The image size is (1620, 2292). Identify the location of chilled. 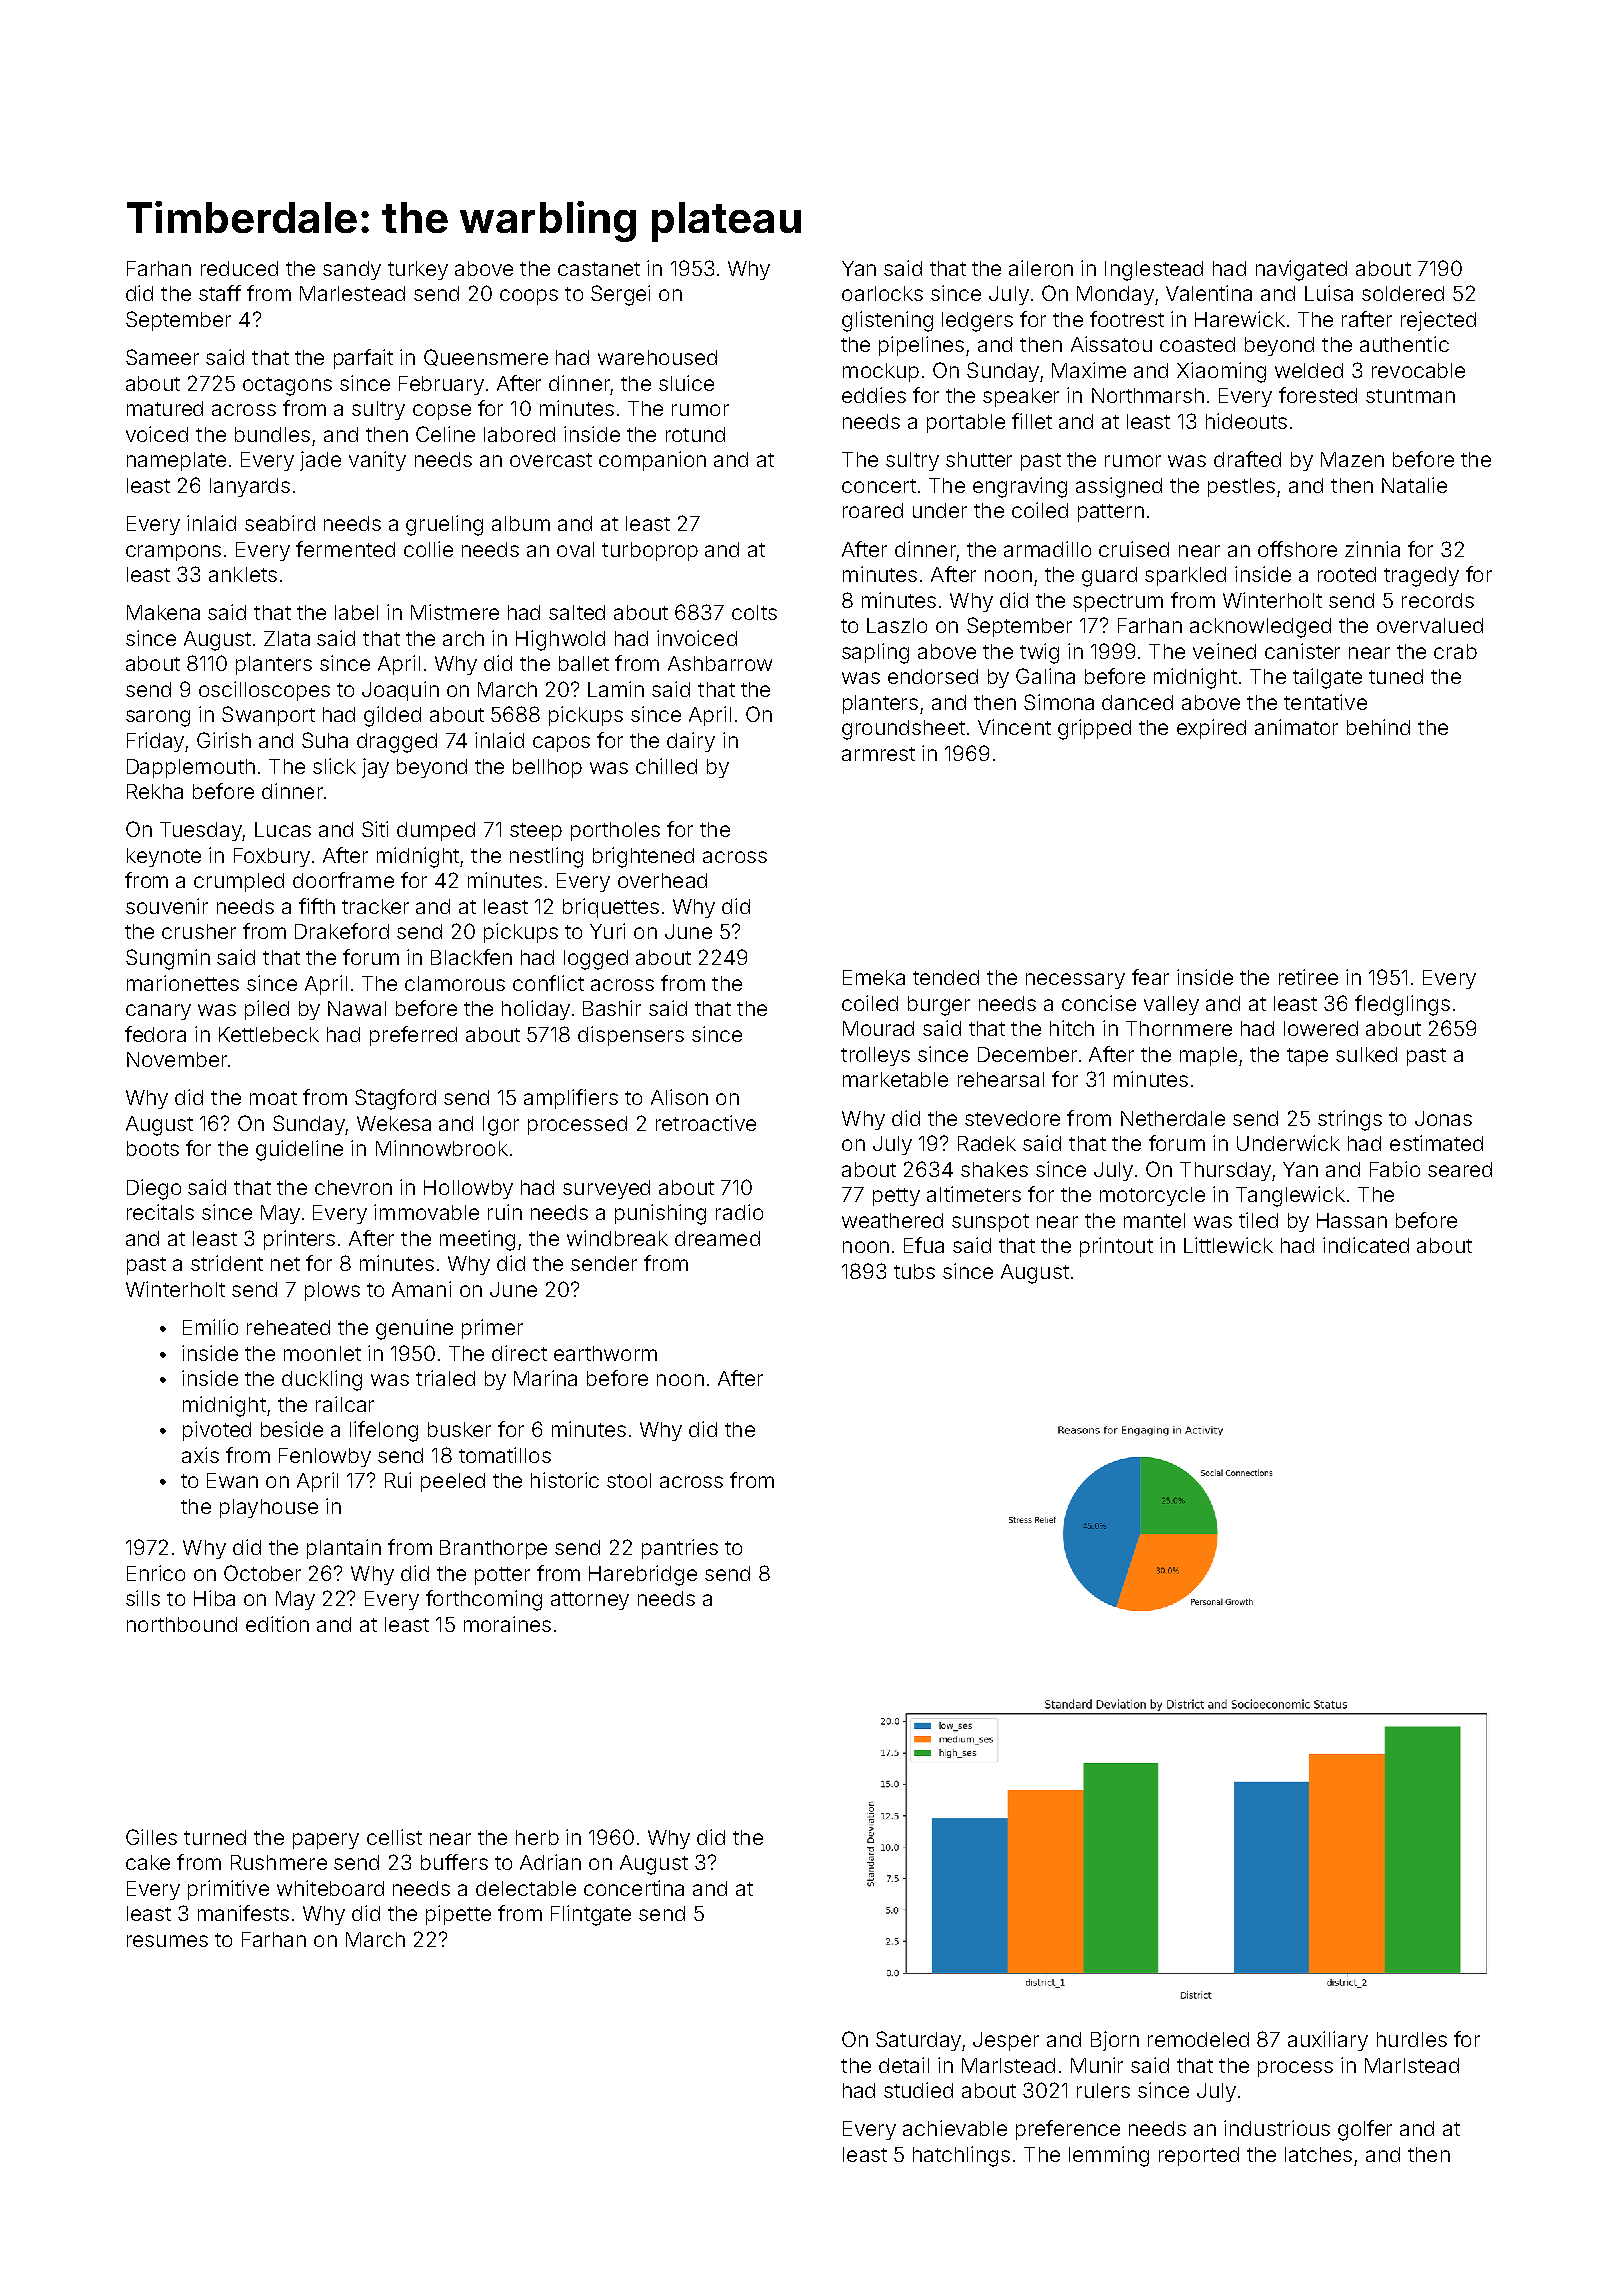
(666, 766).
